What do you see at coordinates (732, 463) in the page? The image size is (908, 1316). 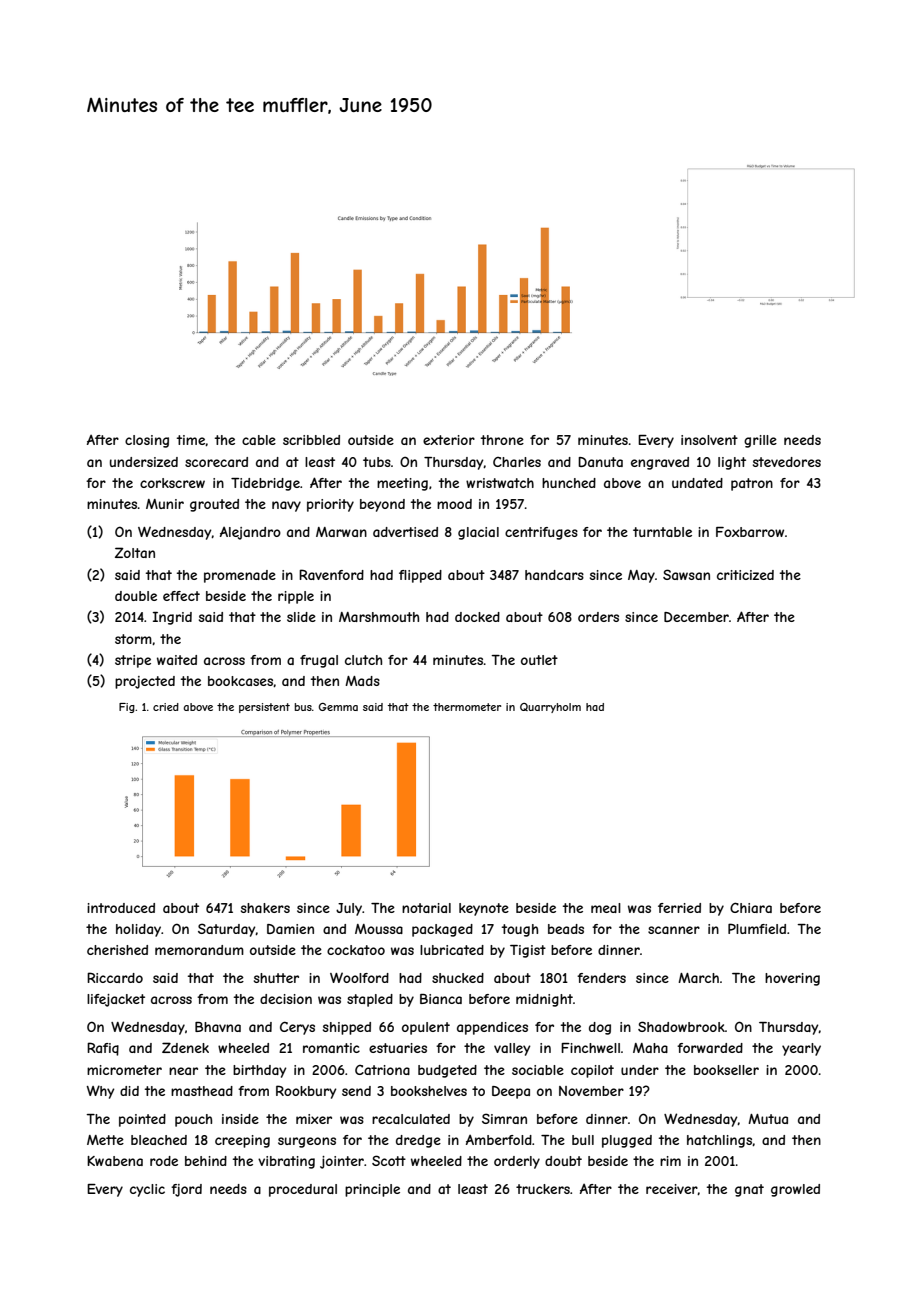 I see `light` at bounding box center [732, 463].
